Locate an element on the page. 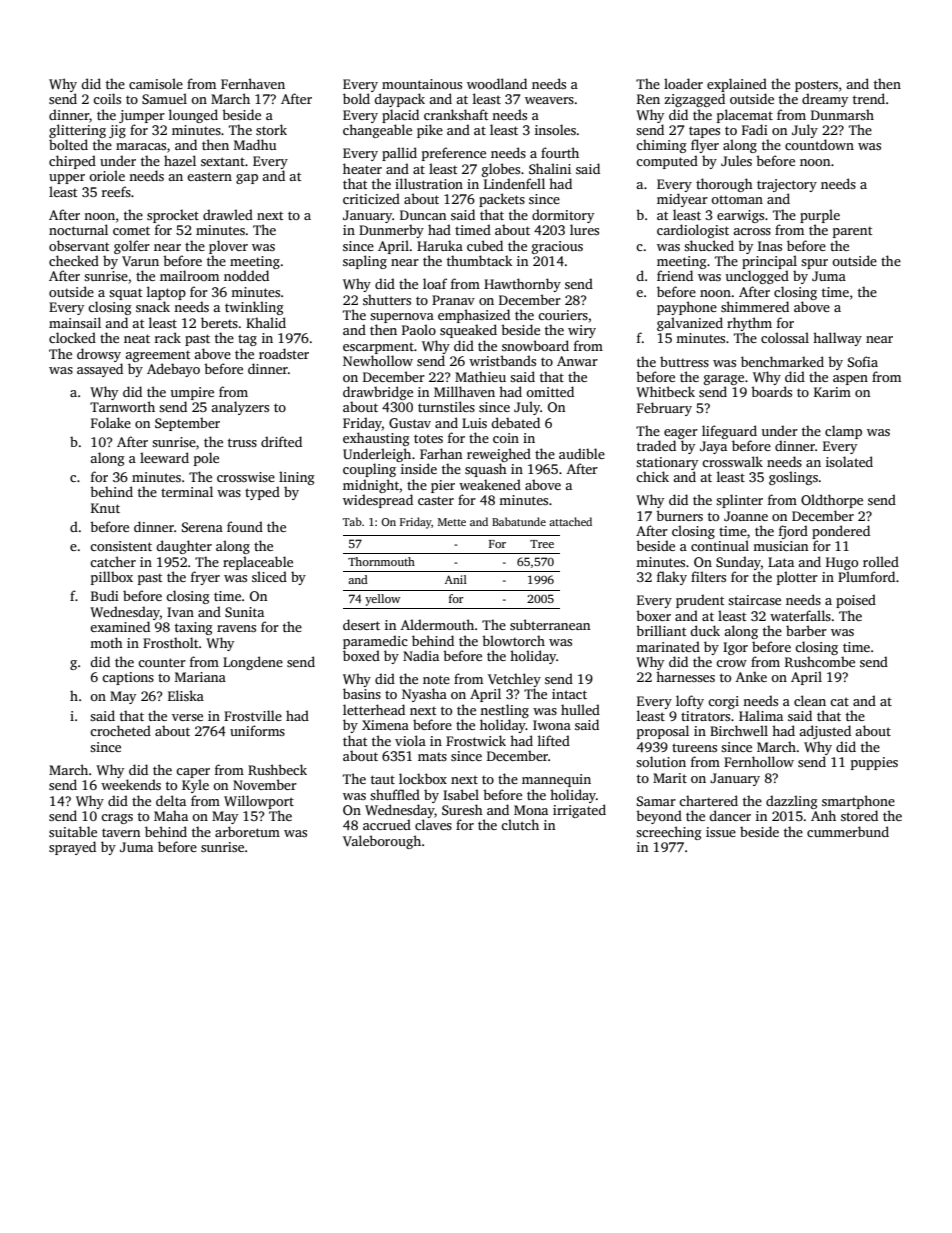 The height and width of the document is (1233, 952). suitable is located at coordinates (73, 831).
